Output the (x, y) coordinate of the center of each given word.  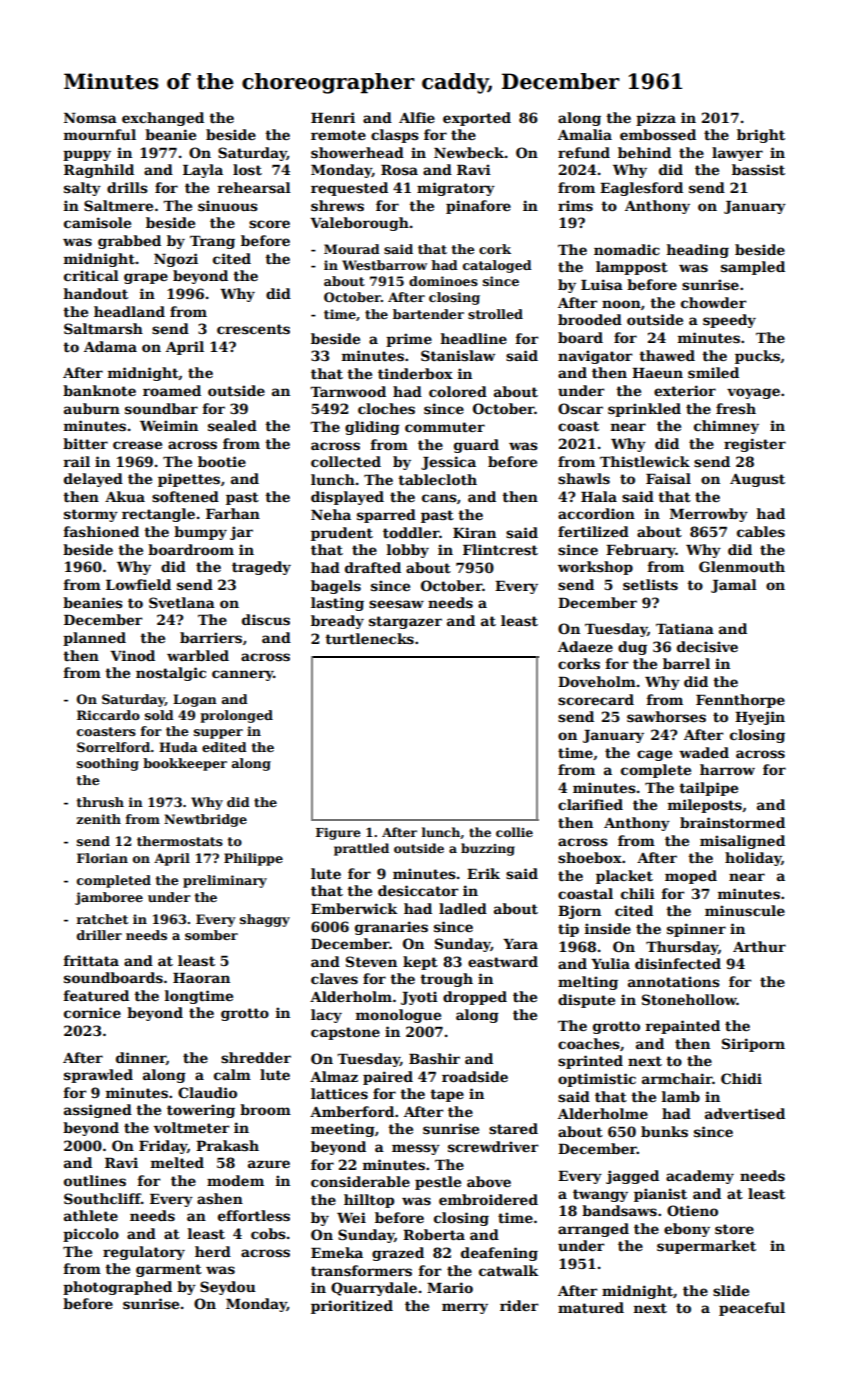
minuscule (745, 910)
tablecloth (437, 479)
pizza (656, 119)
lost (247, 169)
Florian (102, 858)
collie (514, 832)
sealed (232, 425)
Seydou (228, 1288)
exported (477, 119)
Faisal (668, 478)
